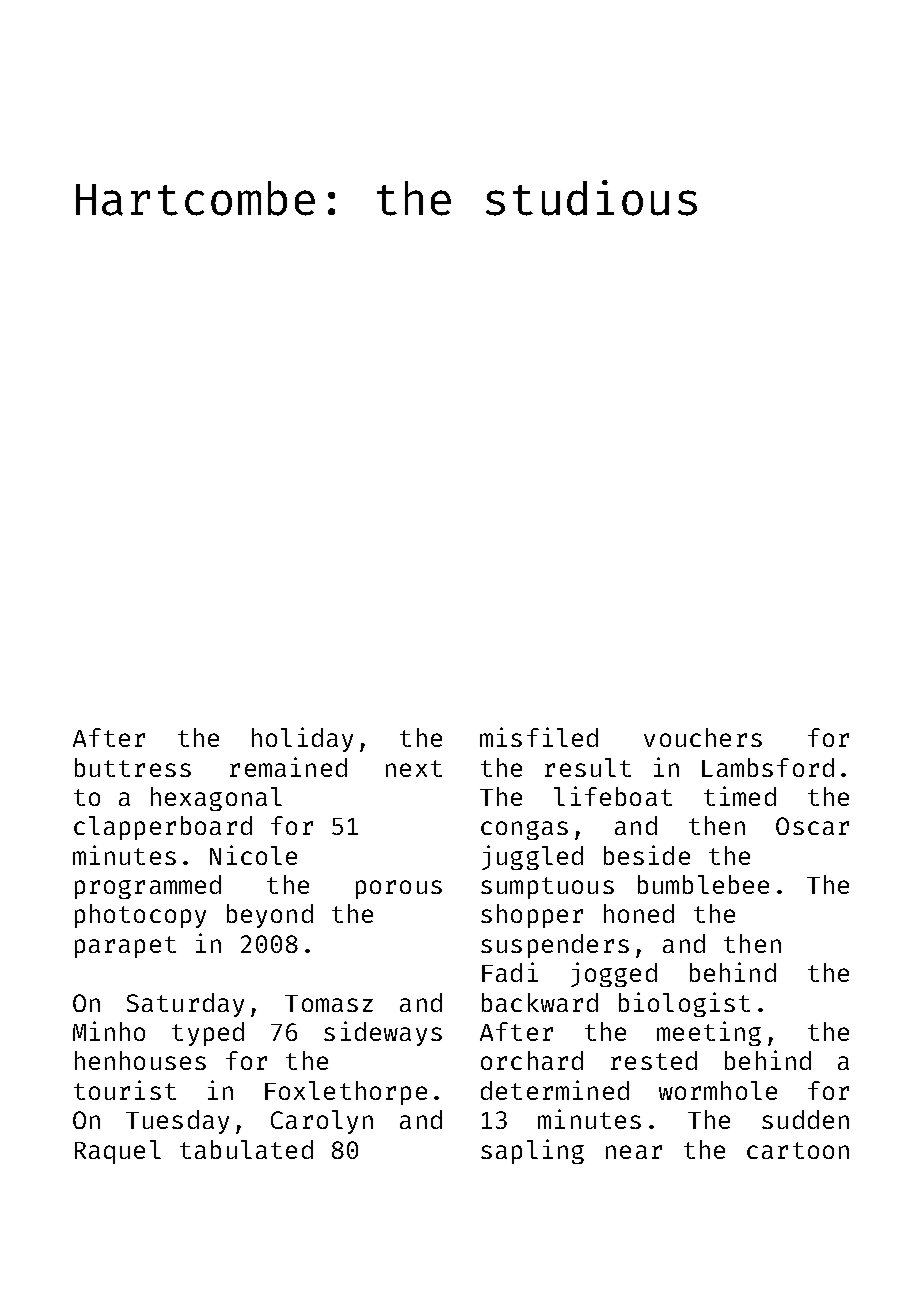  I want to click on Oscar, so click(812, 826).
